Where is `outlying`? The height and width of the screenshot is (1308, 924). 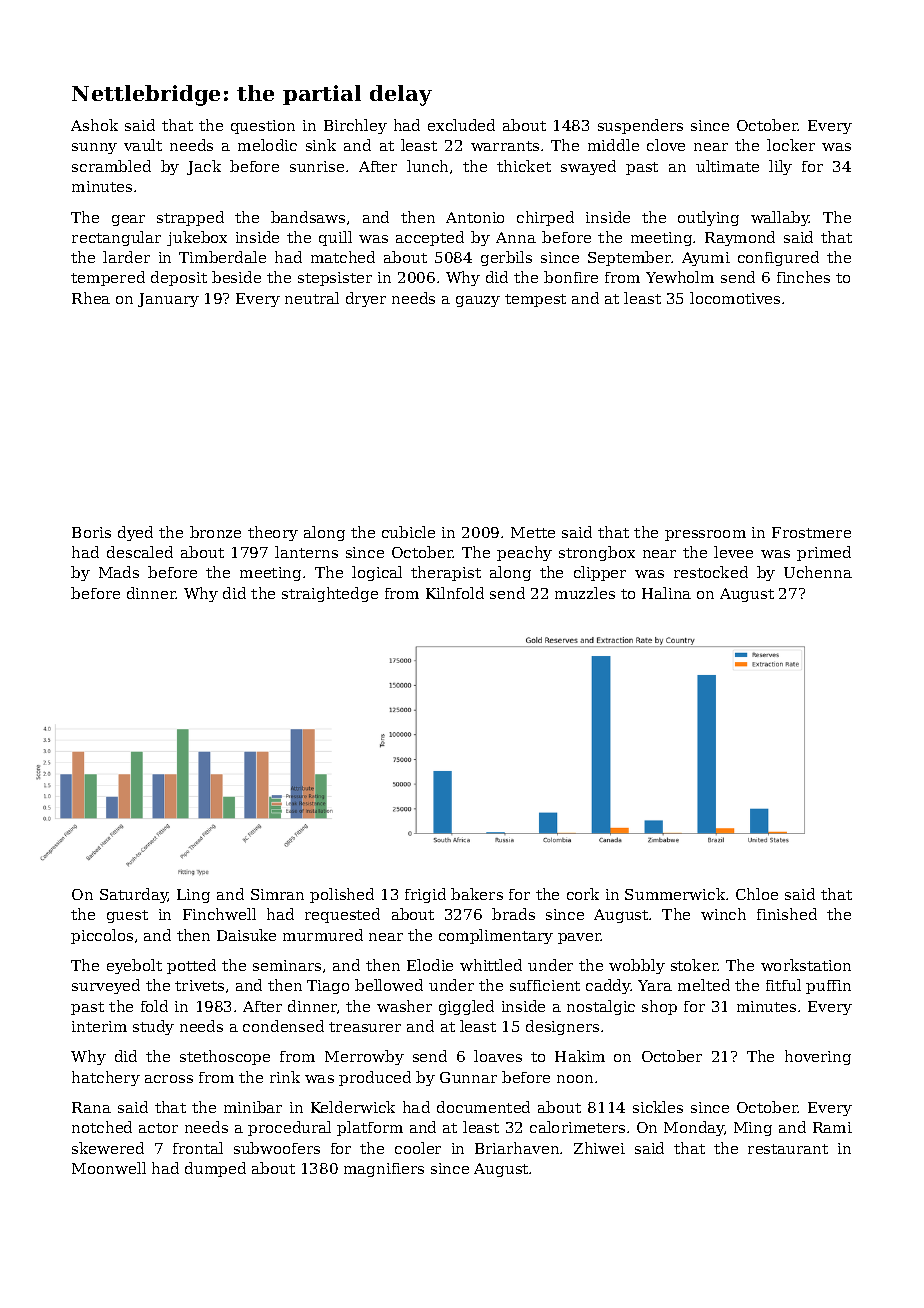 outlying is located at coordinates (708, 218).
